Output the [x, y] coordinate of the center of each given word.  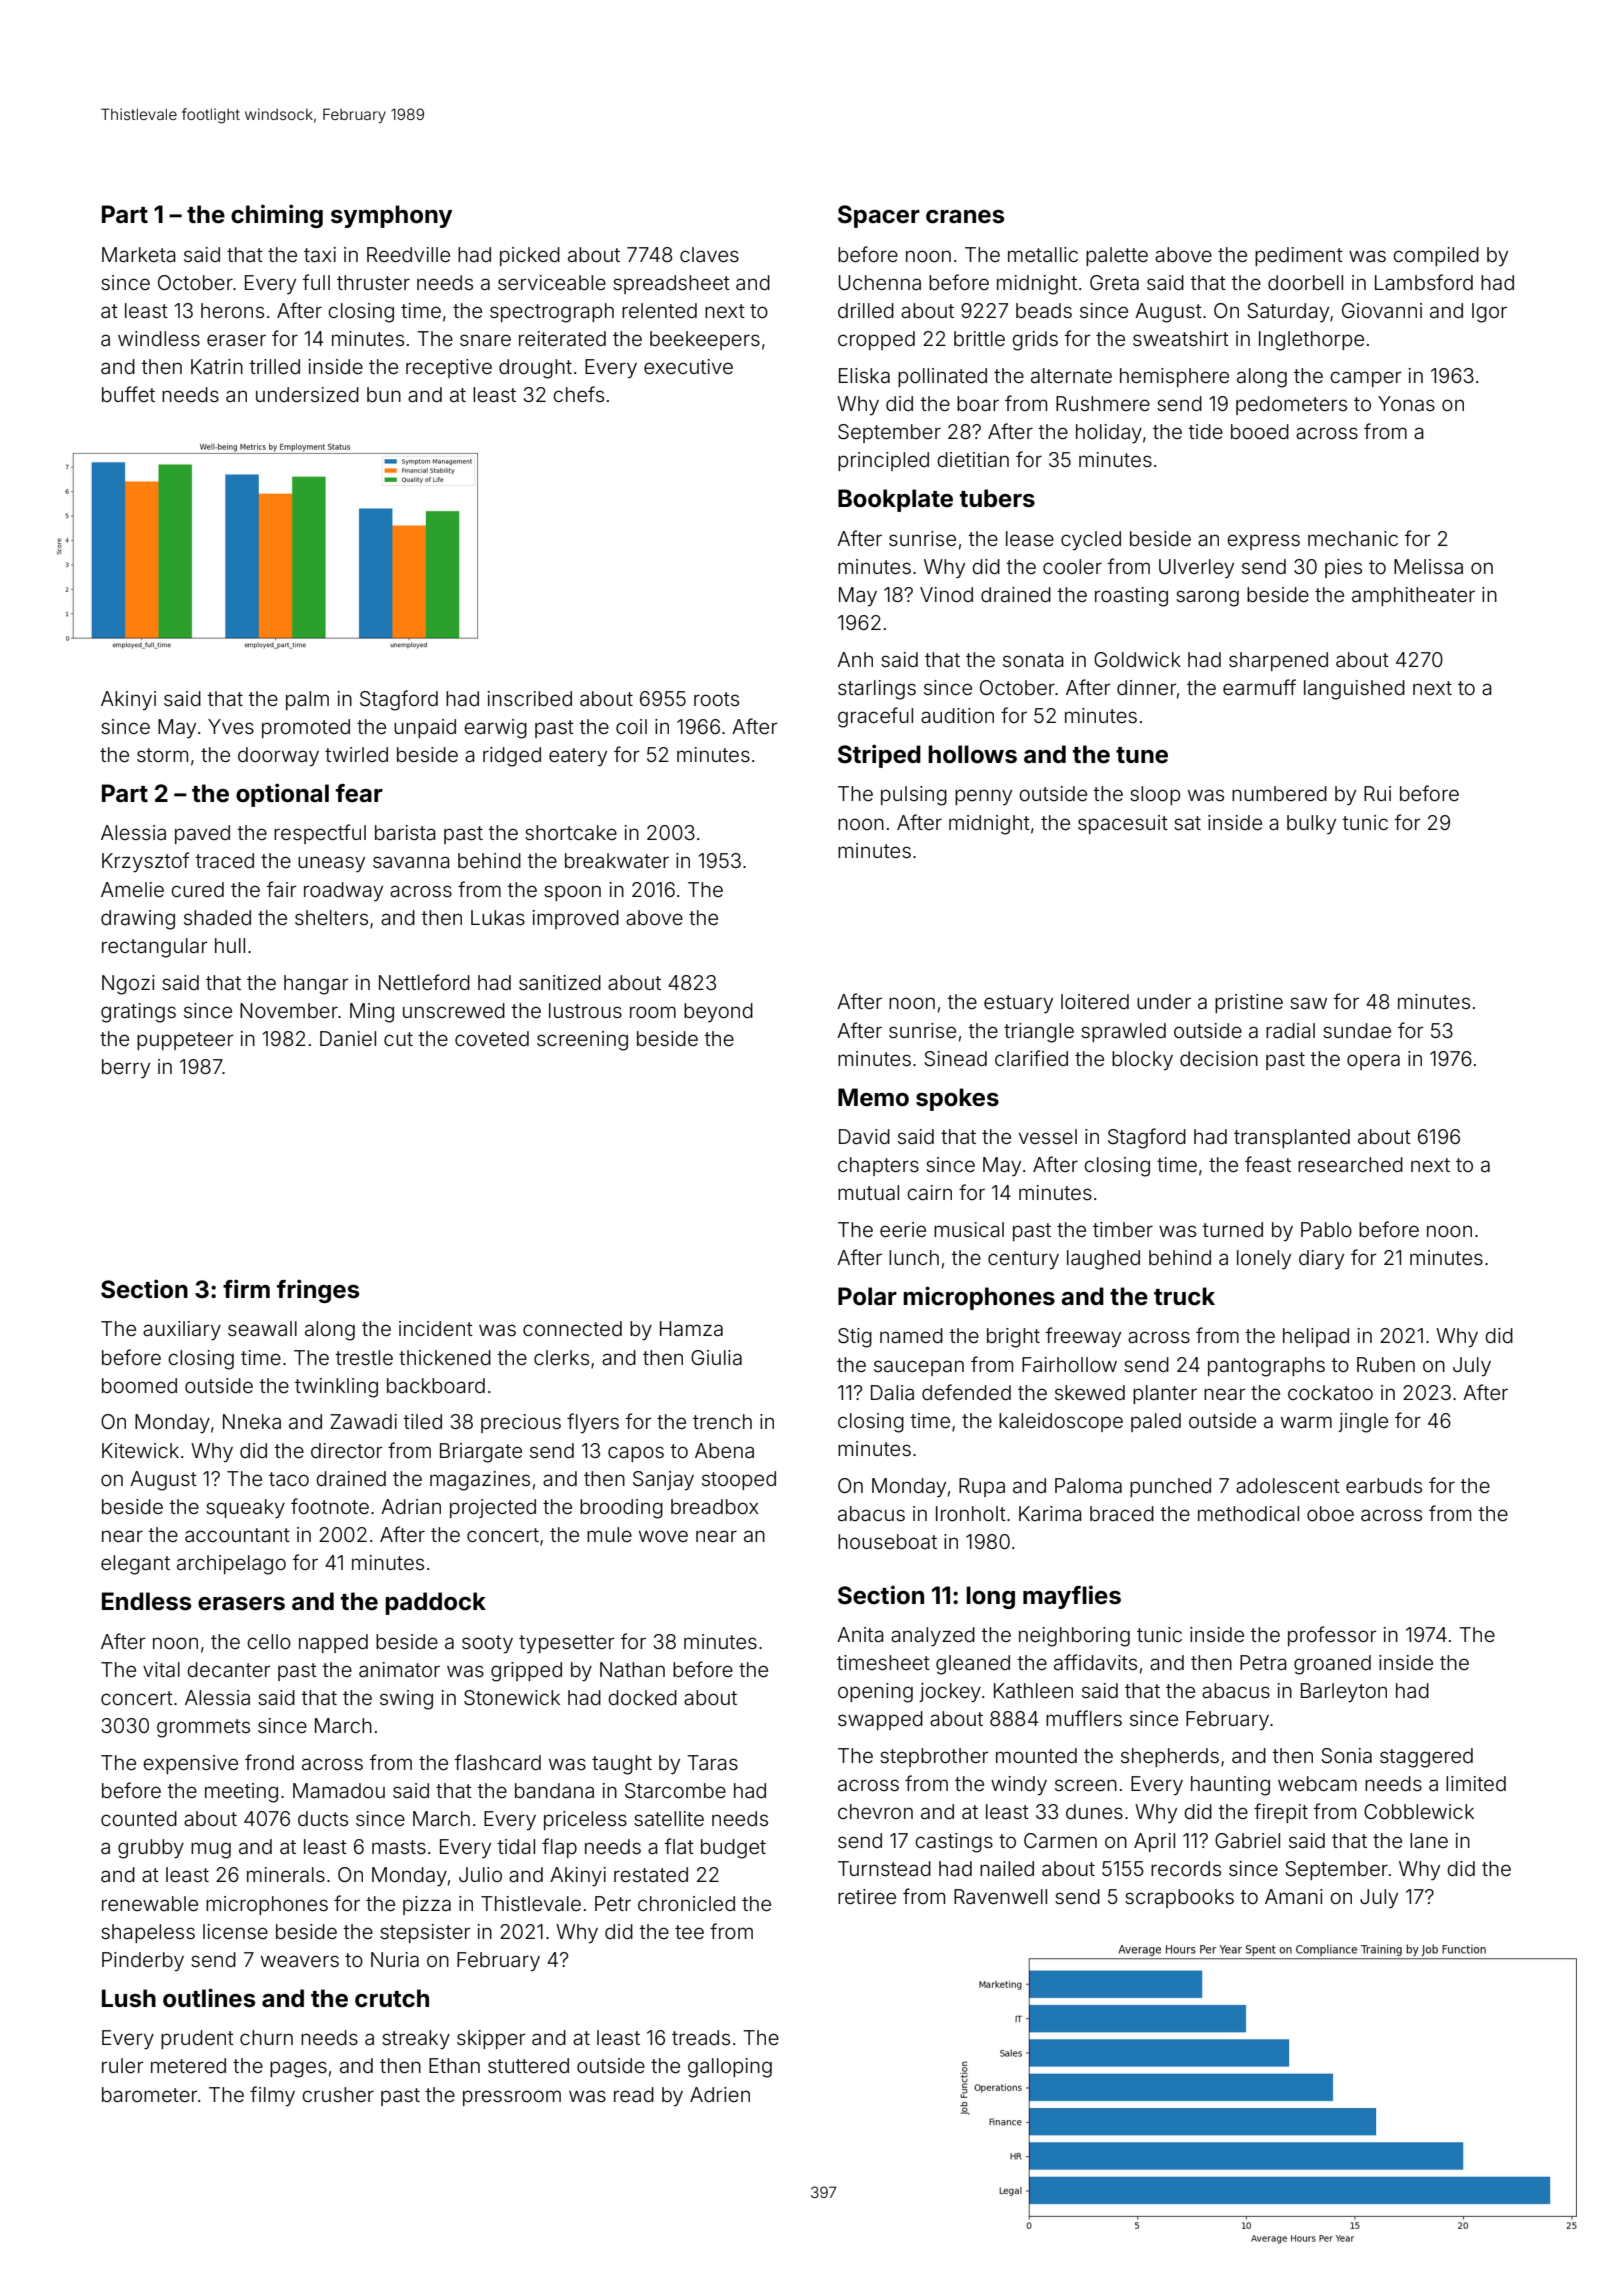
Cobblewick [1419, 1811]
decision [1219, 1058]
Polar [867, 1296]
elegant [135, 1565]
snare [485, 340]
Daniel [348, 1038]
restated [651, 1874]
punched [1170, 1487]
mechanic [1353, 538]
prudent [197, 2039]
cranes [965, 217]
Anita [860, 1634]
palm [307, 700]
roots [716, 699]
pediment [1299, 256]
